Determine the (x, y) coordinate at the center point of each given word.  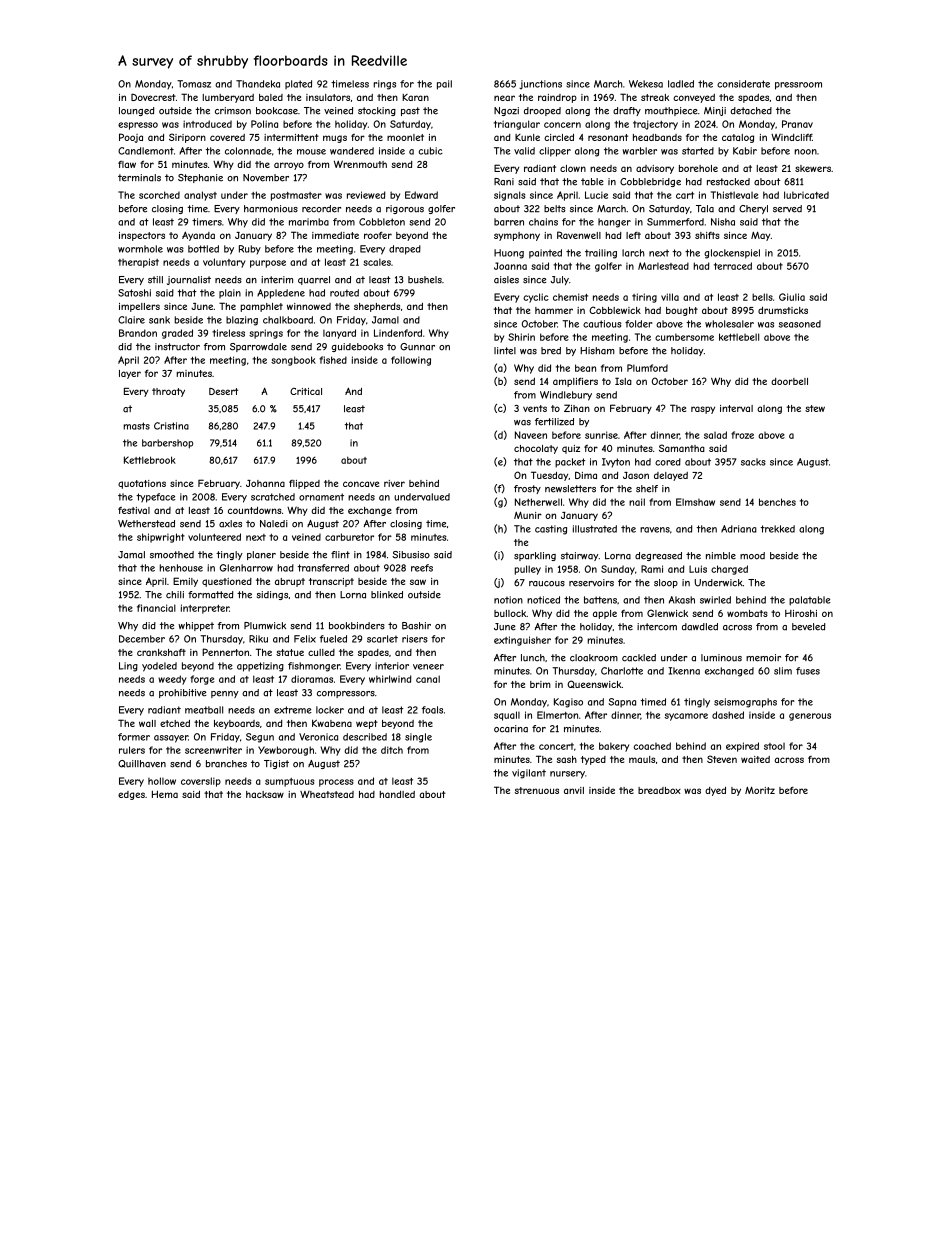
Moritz (760, 790)
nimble (721, 556)
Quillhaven (142, 764)
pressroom (798, 86)
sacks (753, 462)
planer (261, 555)
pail (444, 85)
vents (535, 408)
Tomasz (194, 84)
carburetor (349, 537)
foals (432, 710)
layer (130, 374)
